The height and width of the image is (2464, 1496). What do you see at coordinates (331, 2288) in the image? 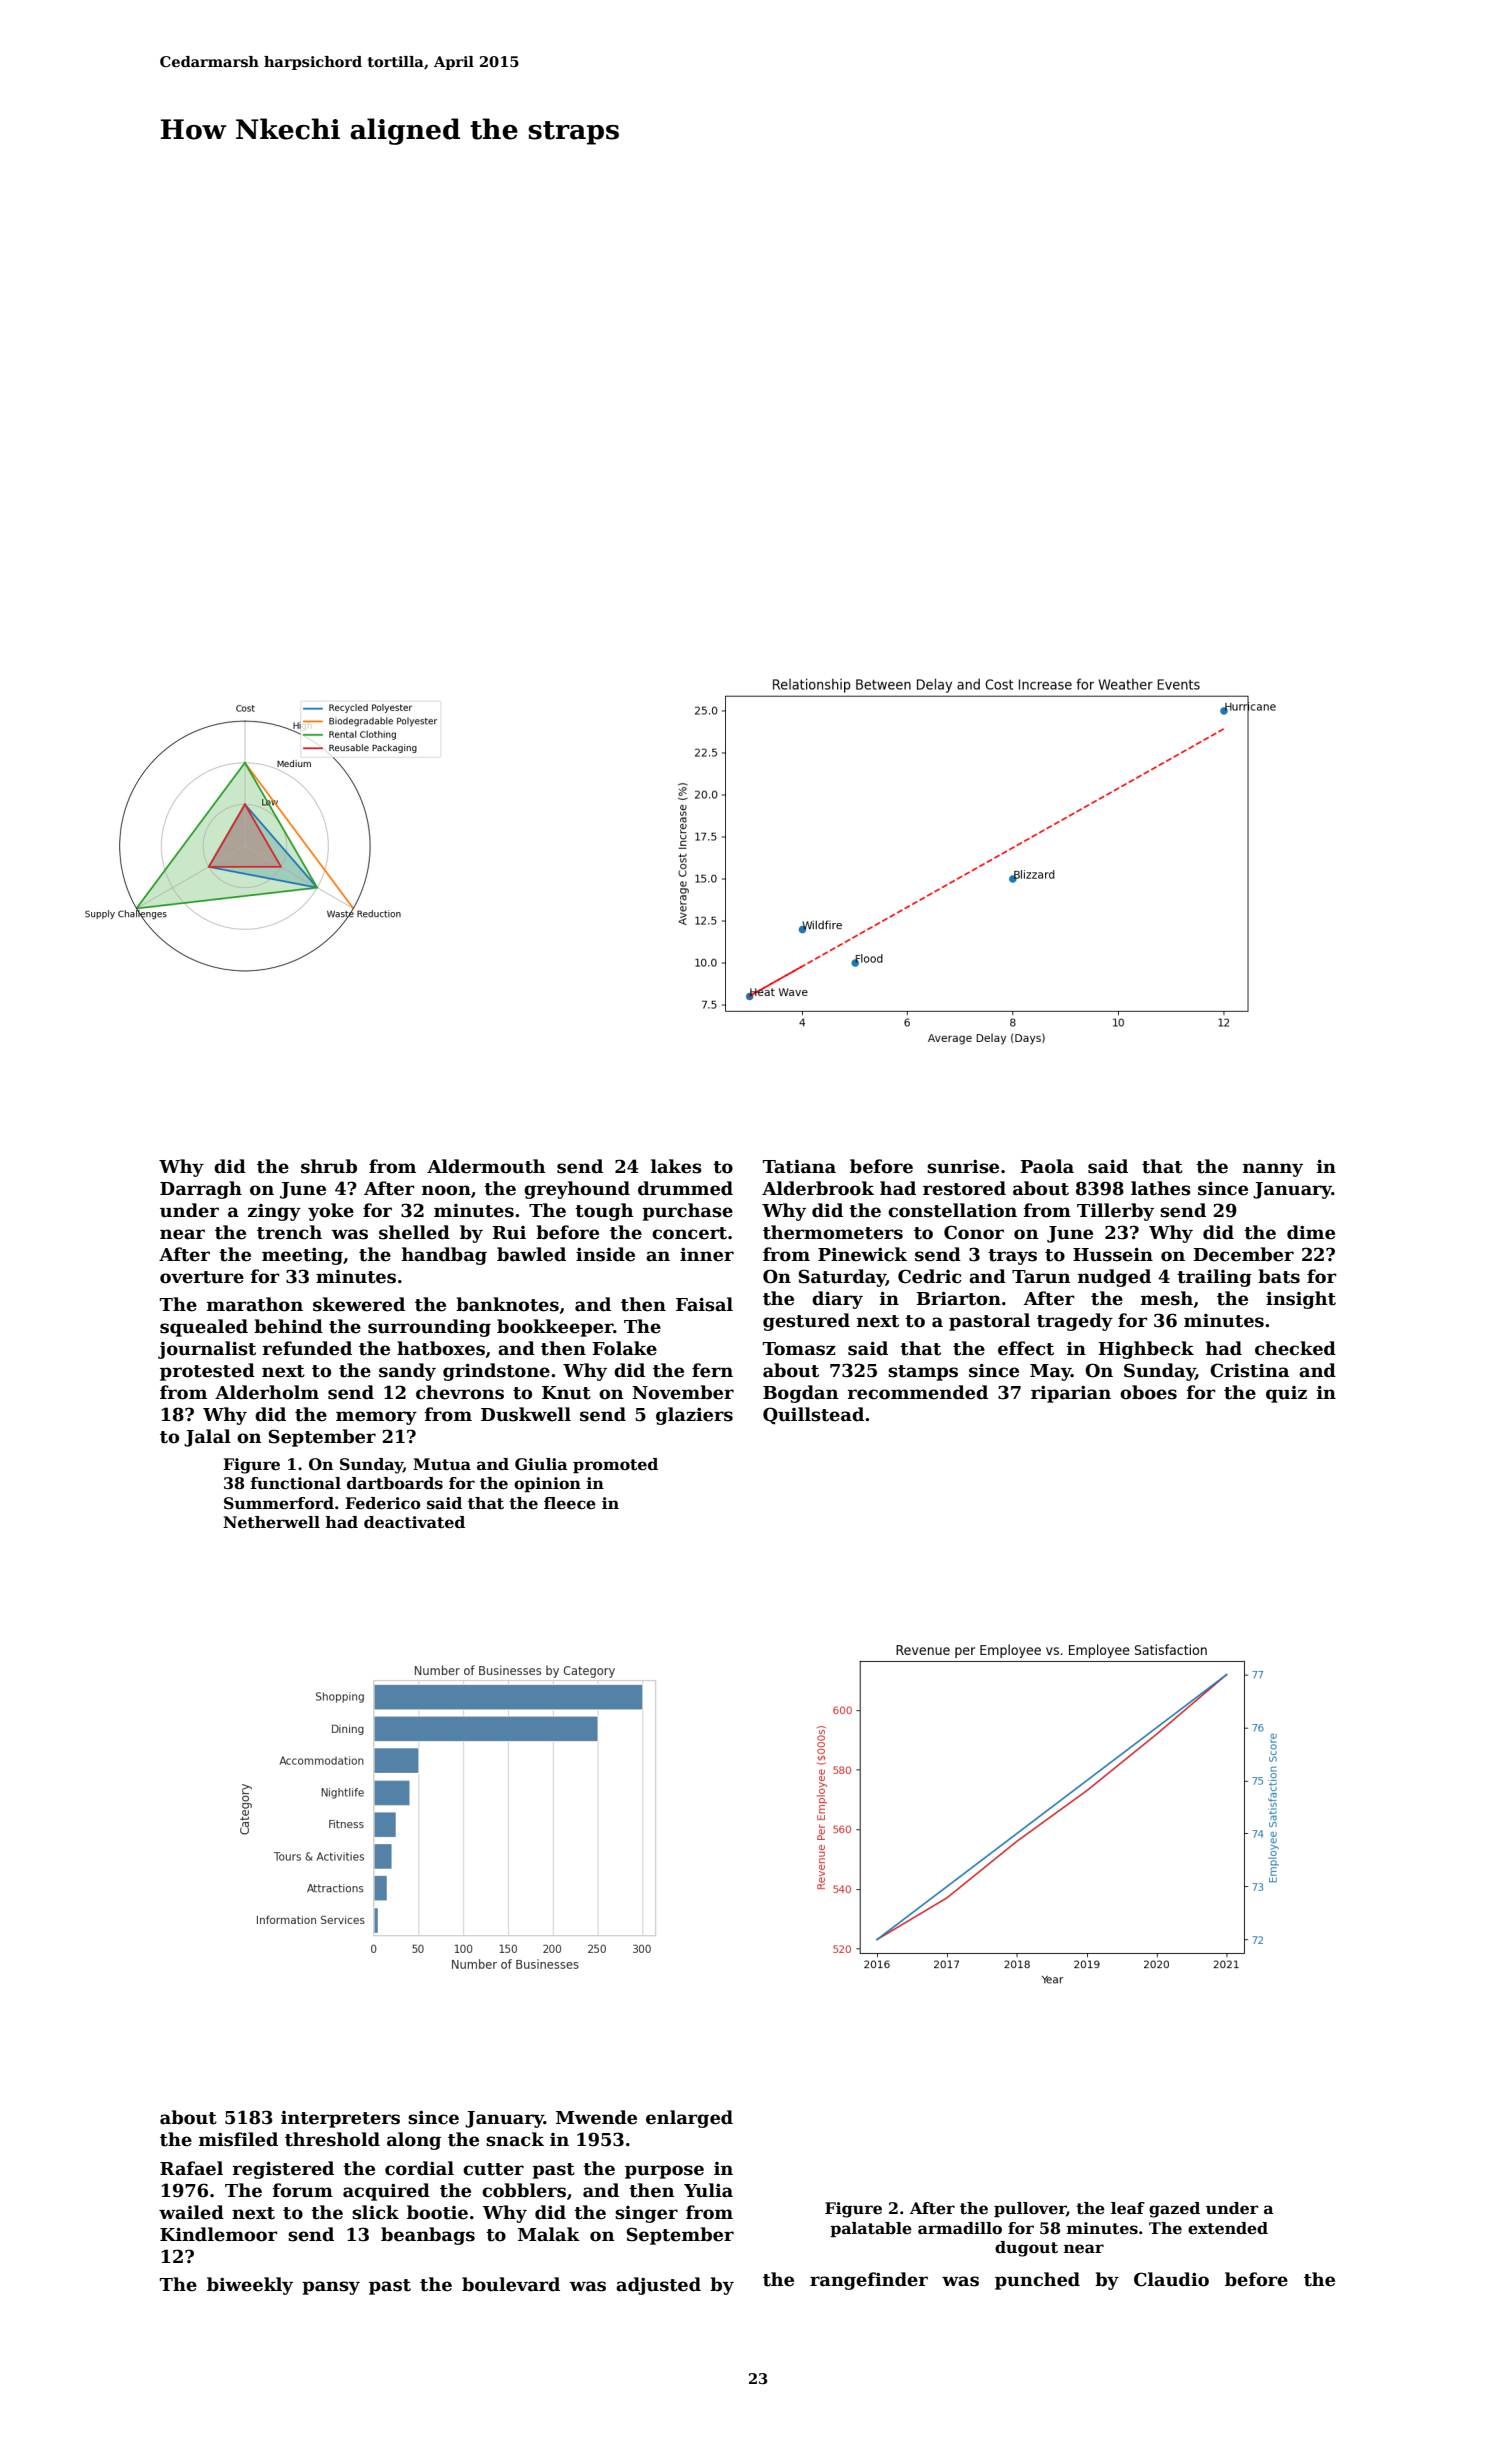
I see `pansy` at bounding box center [331, 2288].
